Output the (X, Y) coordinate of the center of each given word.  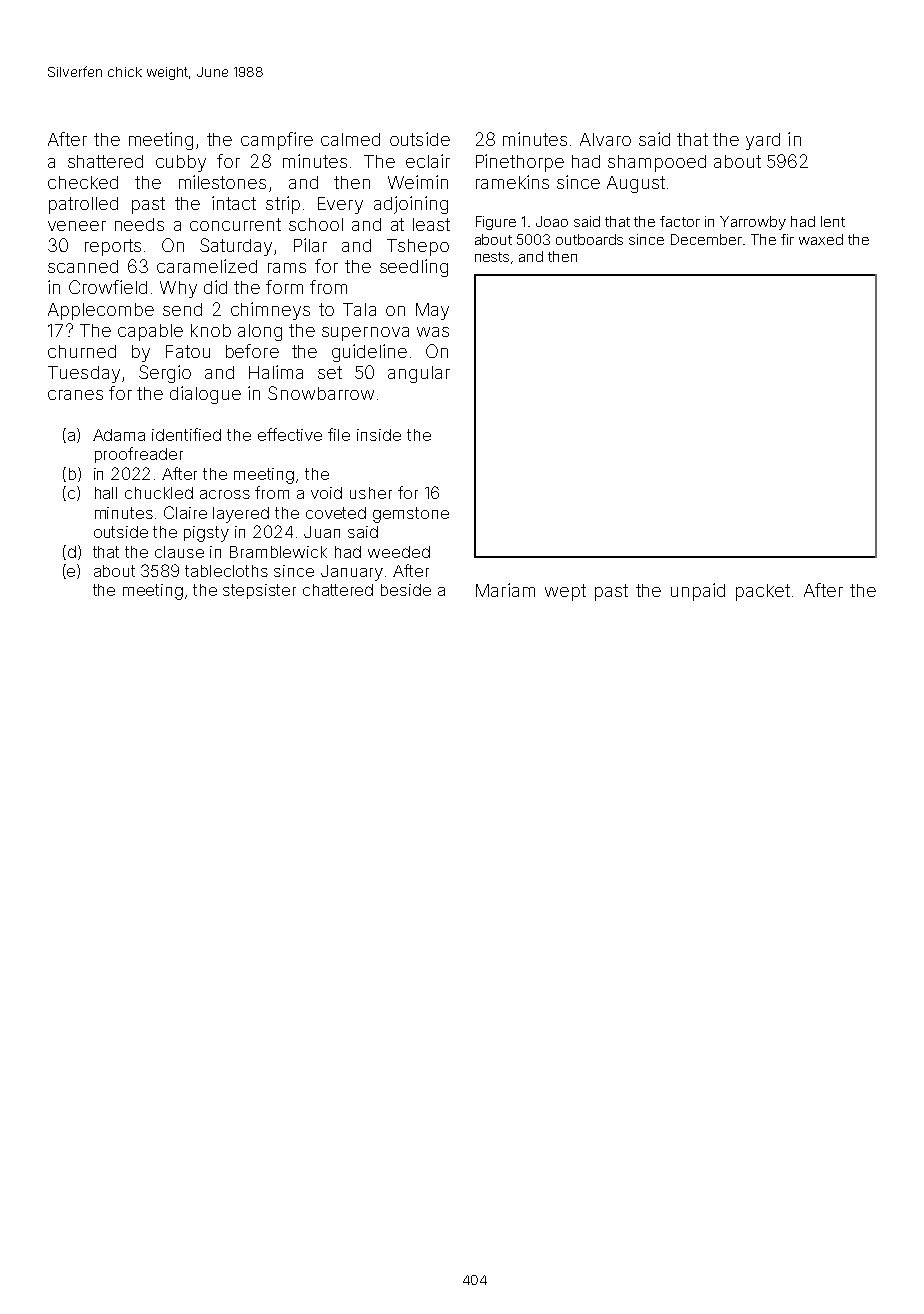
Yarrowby (753, 223)
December (706, 239)
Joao (552, 221)
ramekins (512, 182)
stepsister (259, 591)
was (433, 332)
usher (371, 493)
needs (139, 224)
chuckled (159, 493)
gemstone (411, 515)
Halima (276, 372)
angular (419, 374)
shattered (105, 161)
